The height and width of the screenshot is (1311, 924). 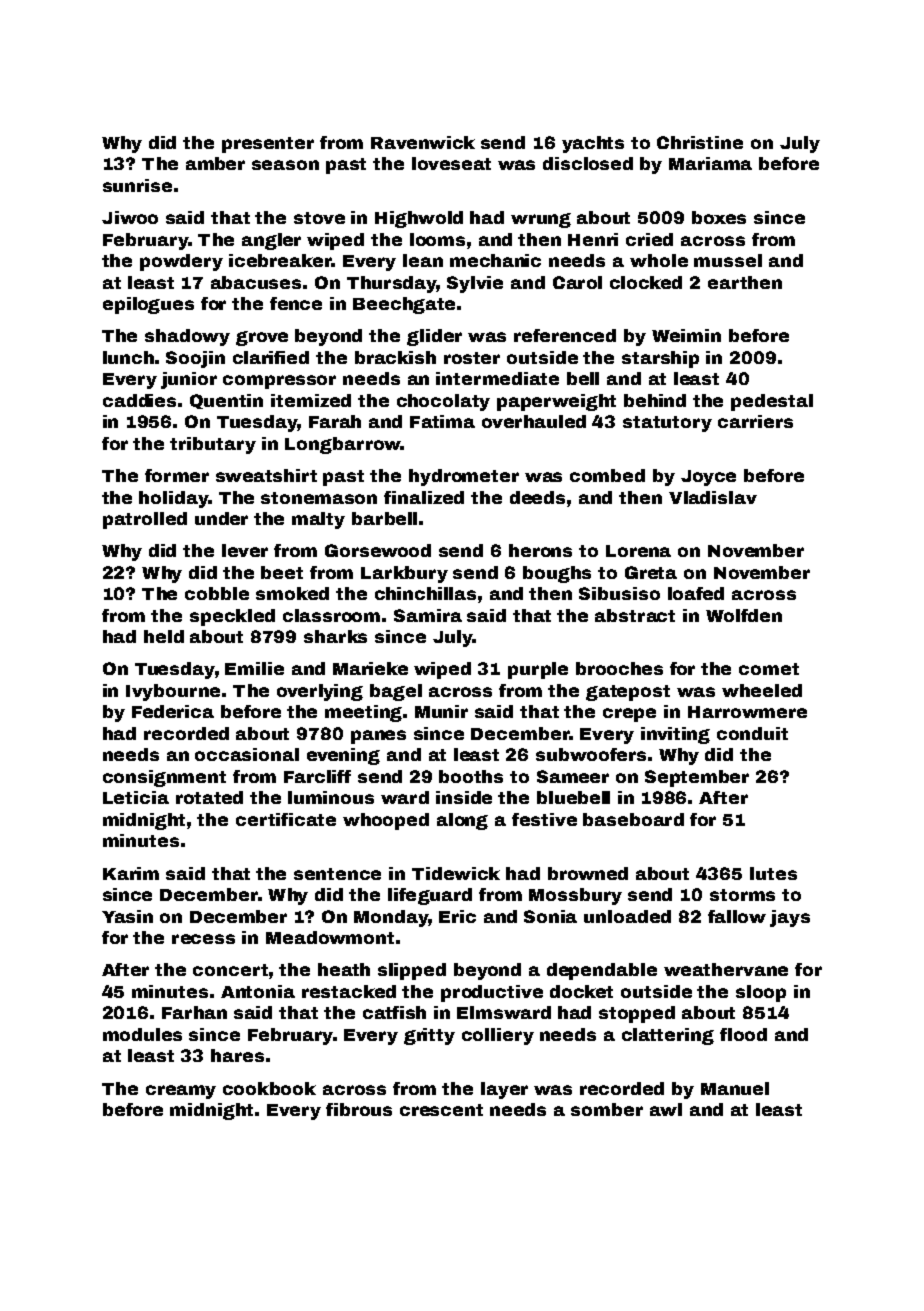 What do you see at coordinates (769, 669) in the screenshot?
I see `comet` at bounding box center [769, 669].
